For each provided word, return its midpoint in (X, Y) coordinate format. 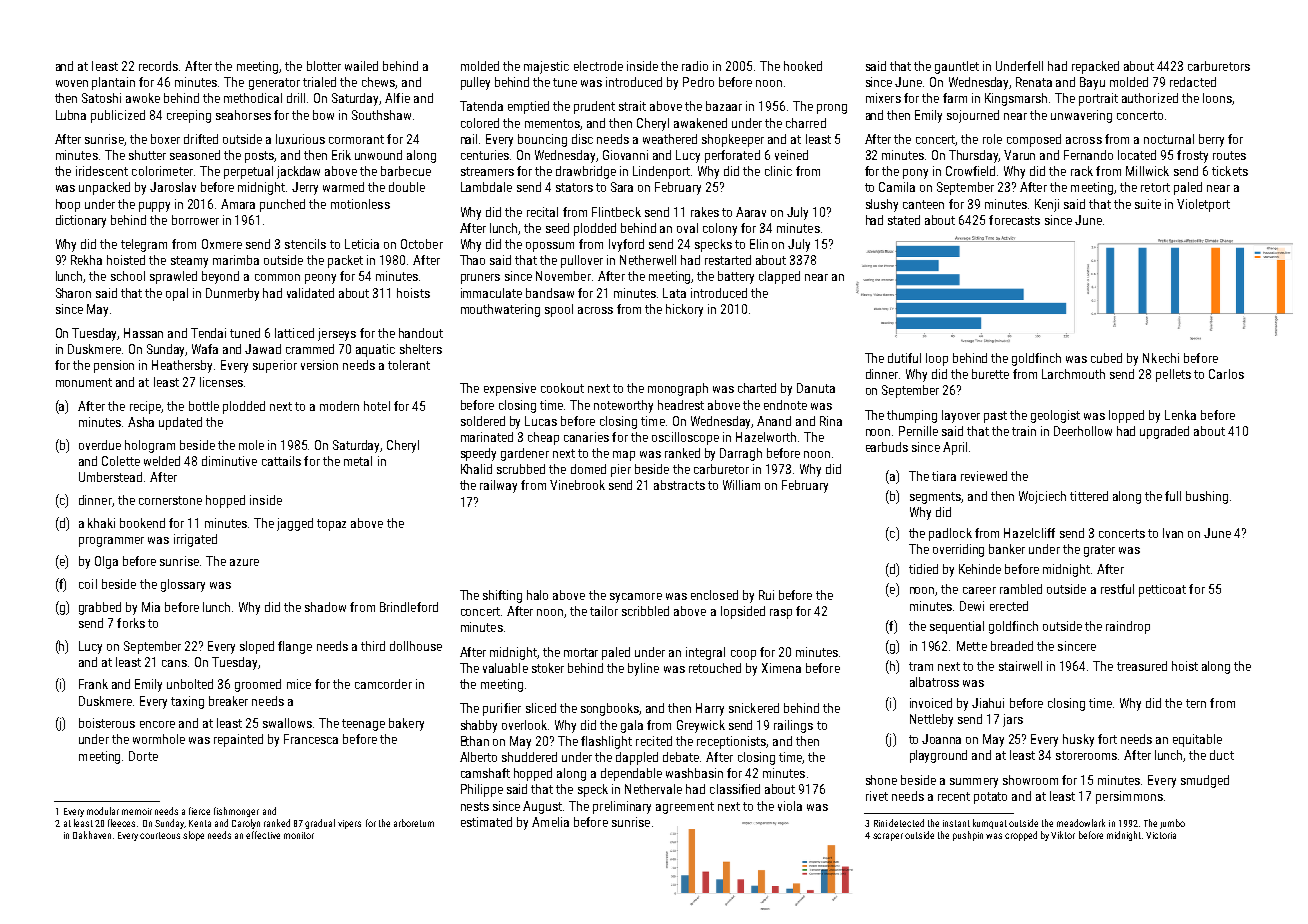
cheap (543, 438)
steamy (189, 262)
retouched (715, 668)
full (1173, 496)
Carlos (1226, 374)
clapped (779, 277)
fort (1107, 739)
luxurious (300, 139)
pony (915, 174)
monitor (299, 835)
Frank (93, 684)
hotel (377, 406)
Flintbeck (616, 212)
